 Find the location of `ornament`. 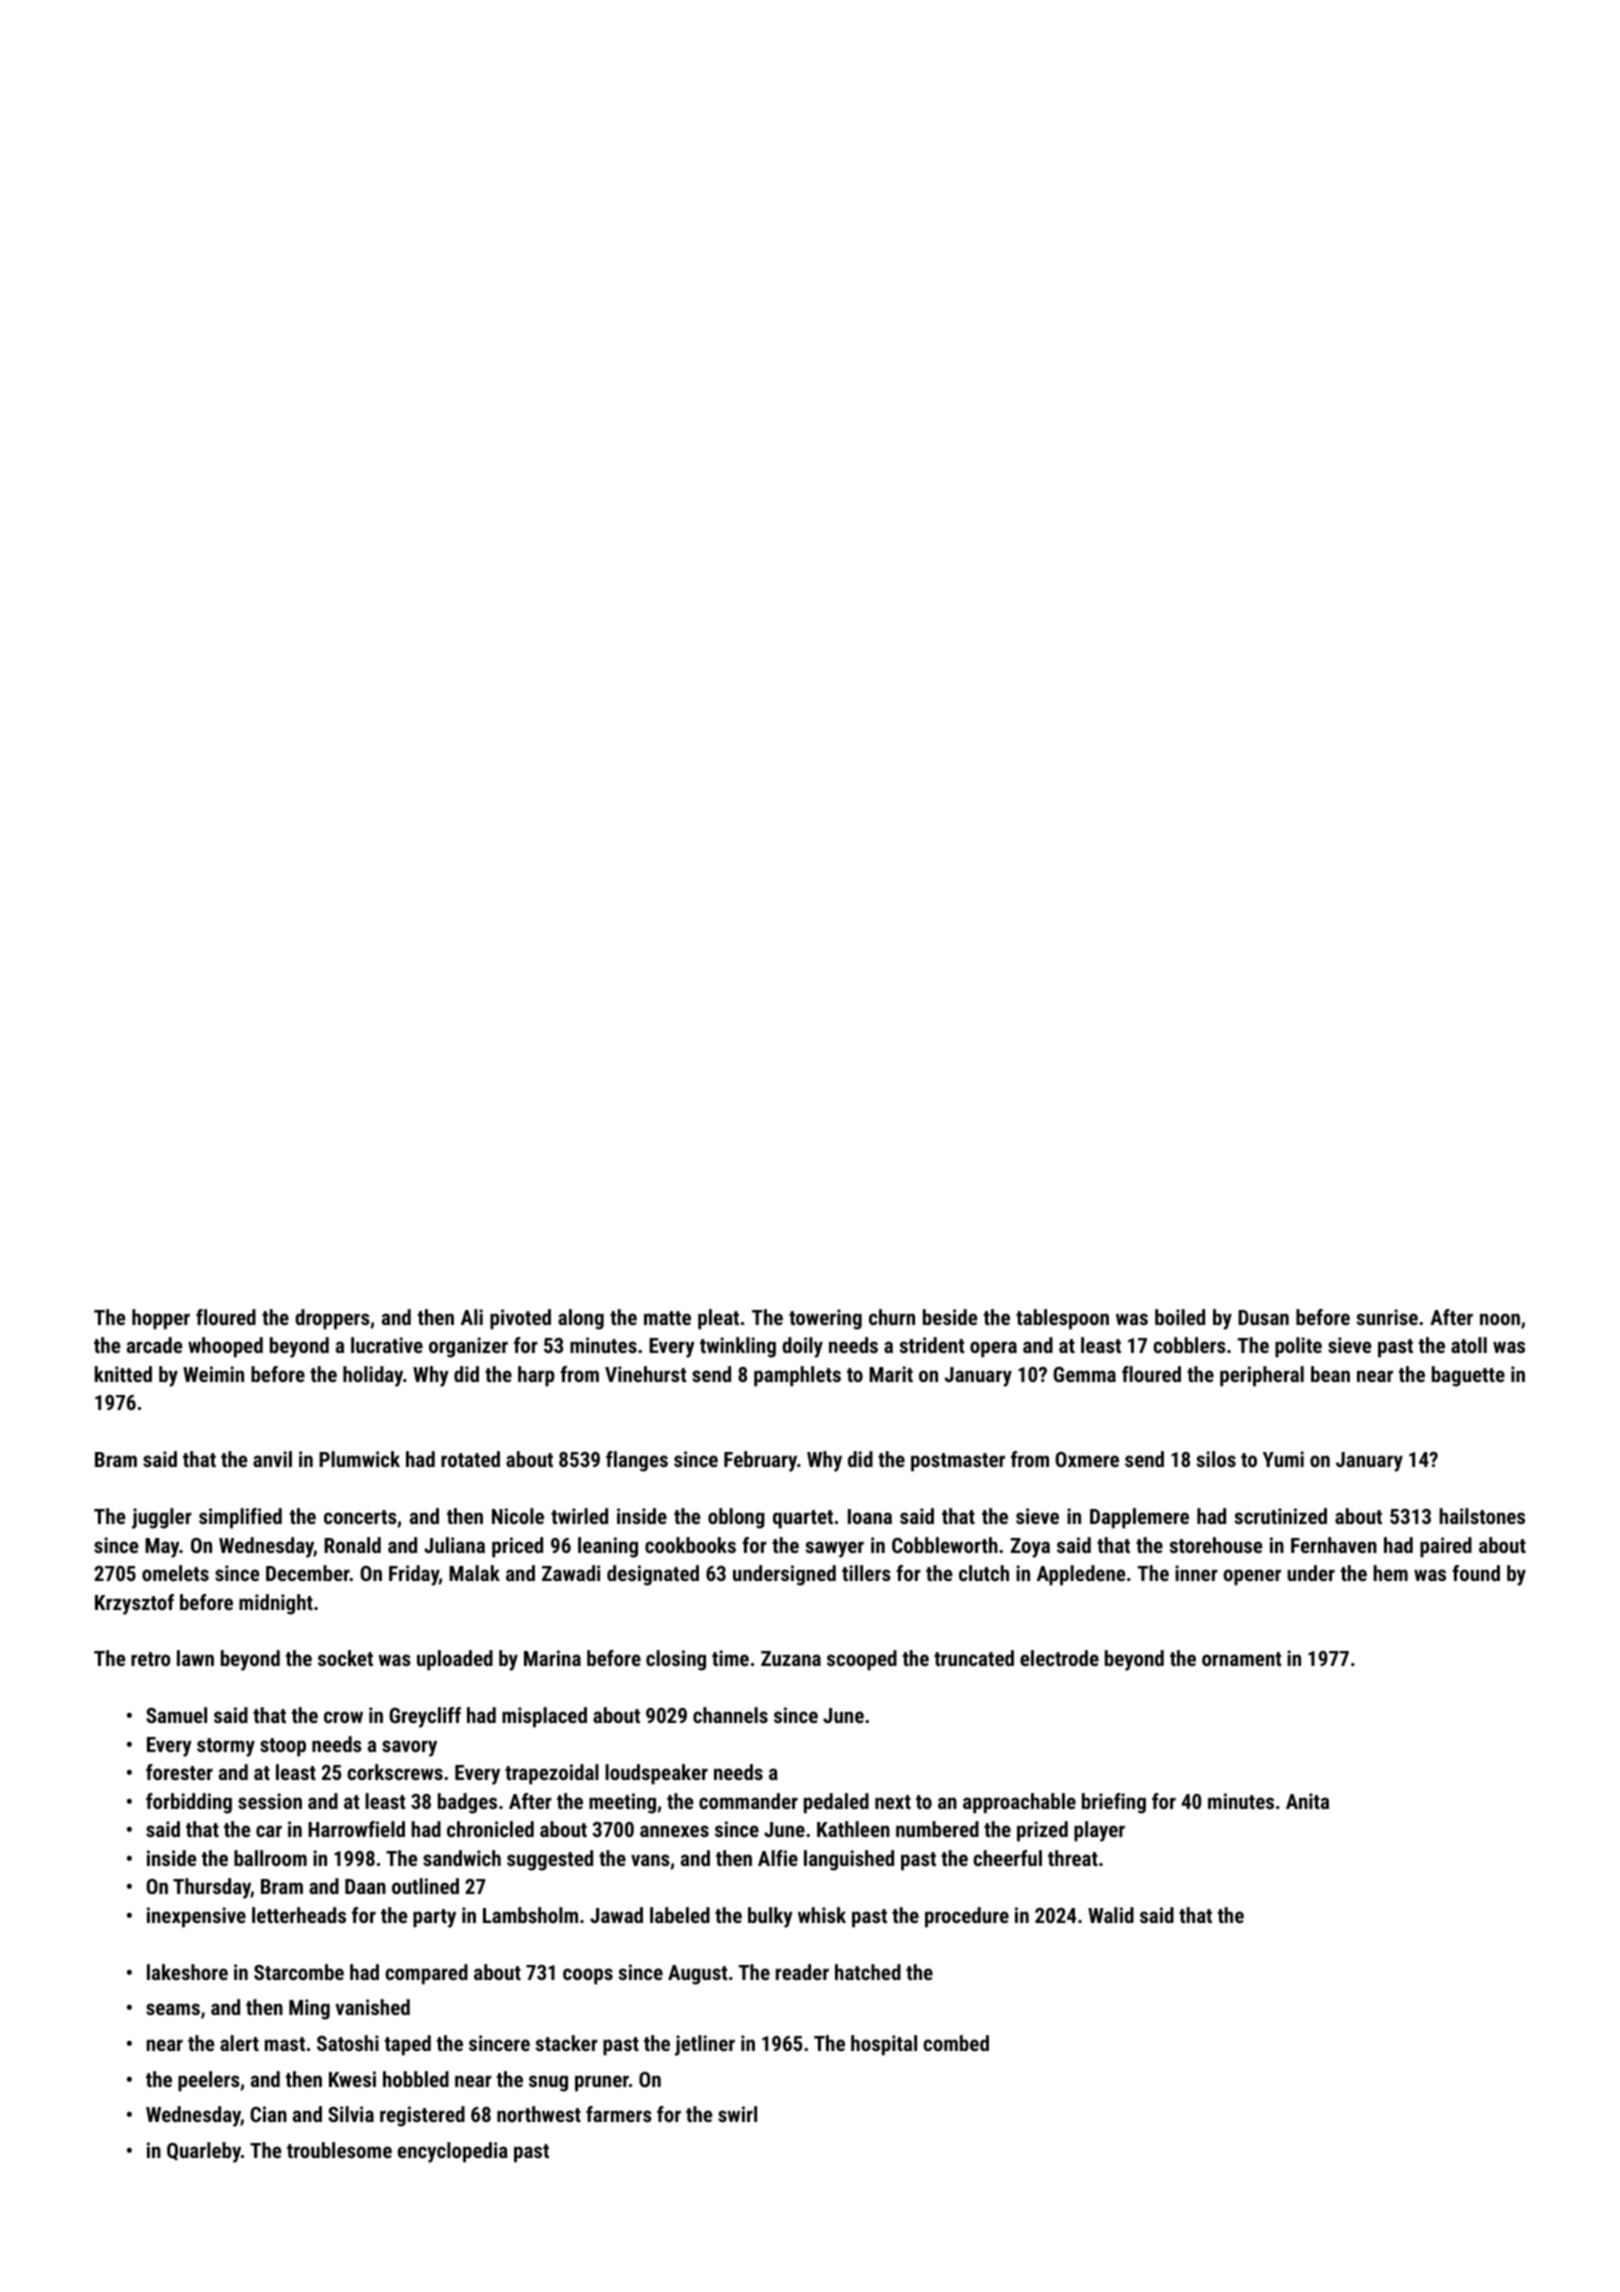

ornament is located at coordinates (1242, 1659).
